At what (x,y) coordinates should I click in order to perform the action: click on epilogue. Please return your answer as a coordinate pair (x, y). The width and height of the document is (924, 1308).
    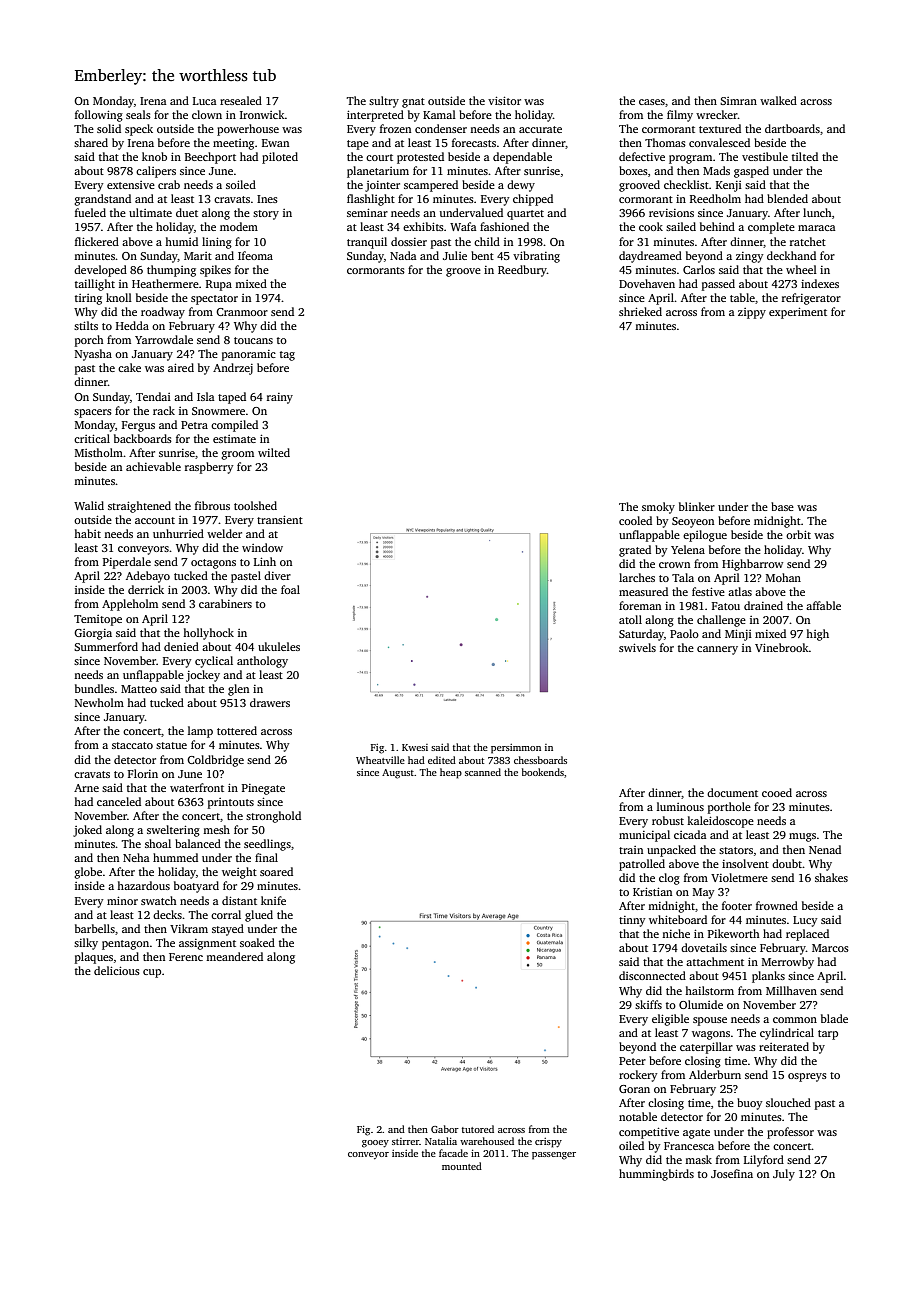
    Looking at the image, I should click on (705, 536).
